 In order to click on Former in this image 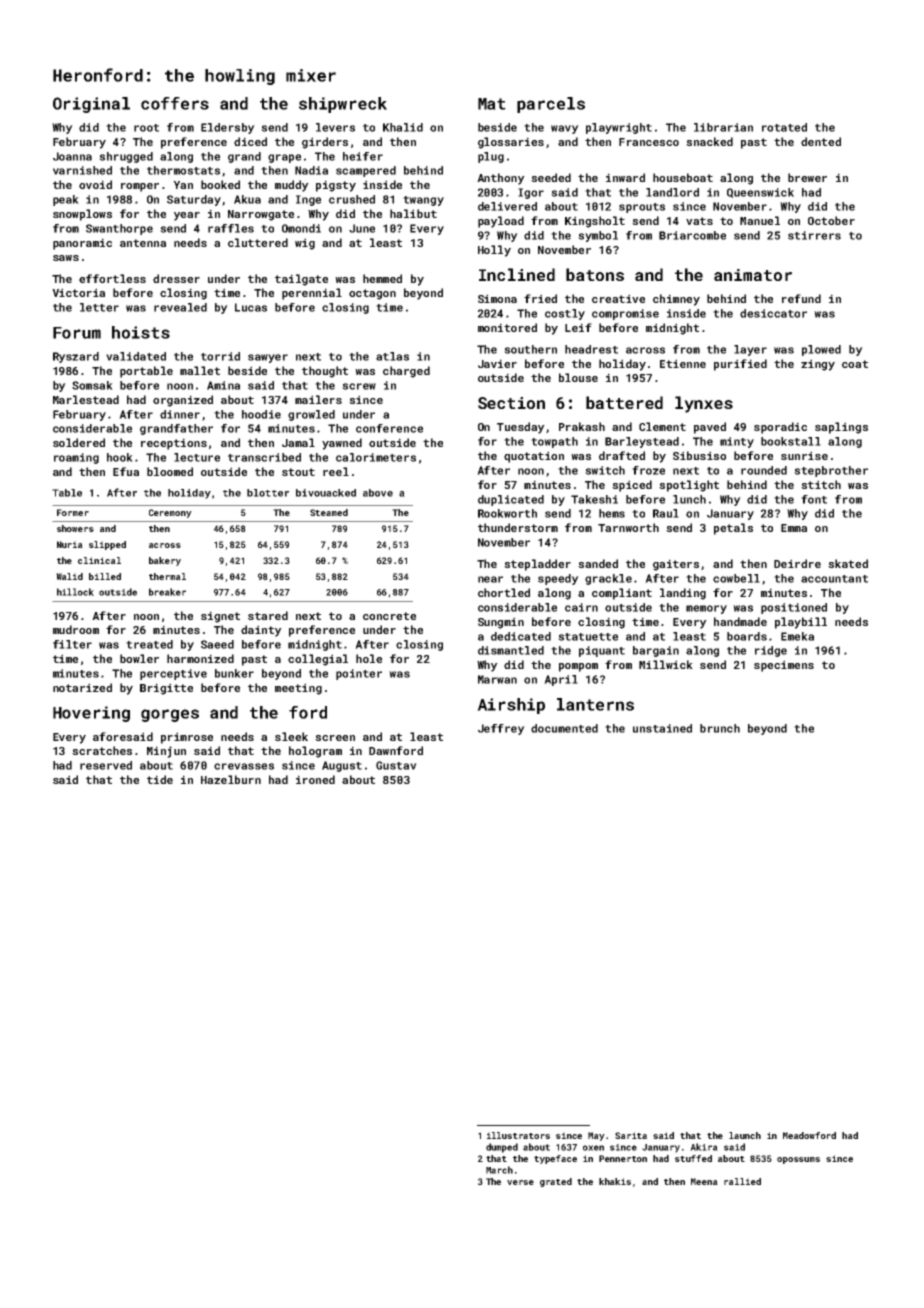, I will do `click(73, 512)`.
